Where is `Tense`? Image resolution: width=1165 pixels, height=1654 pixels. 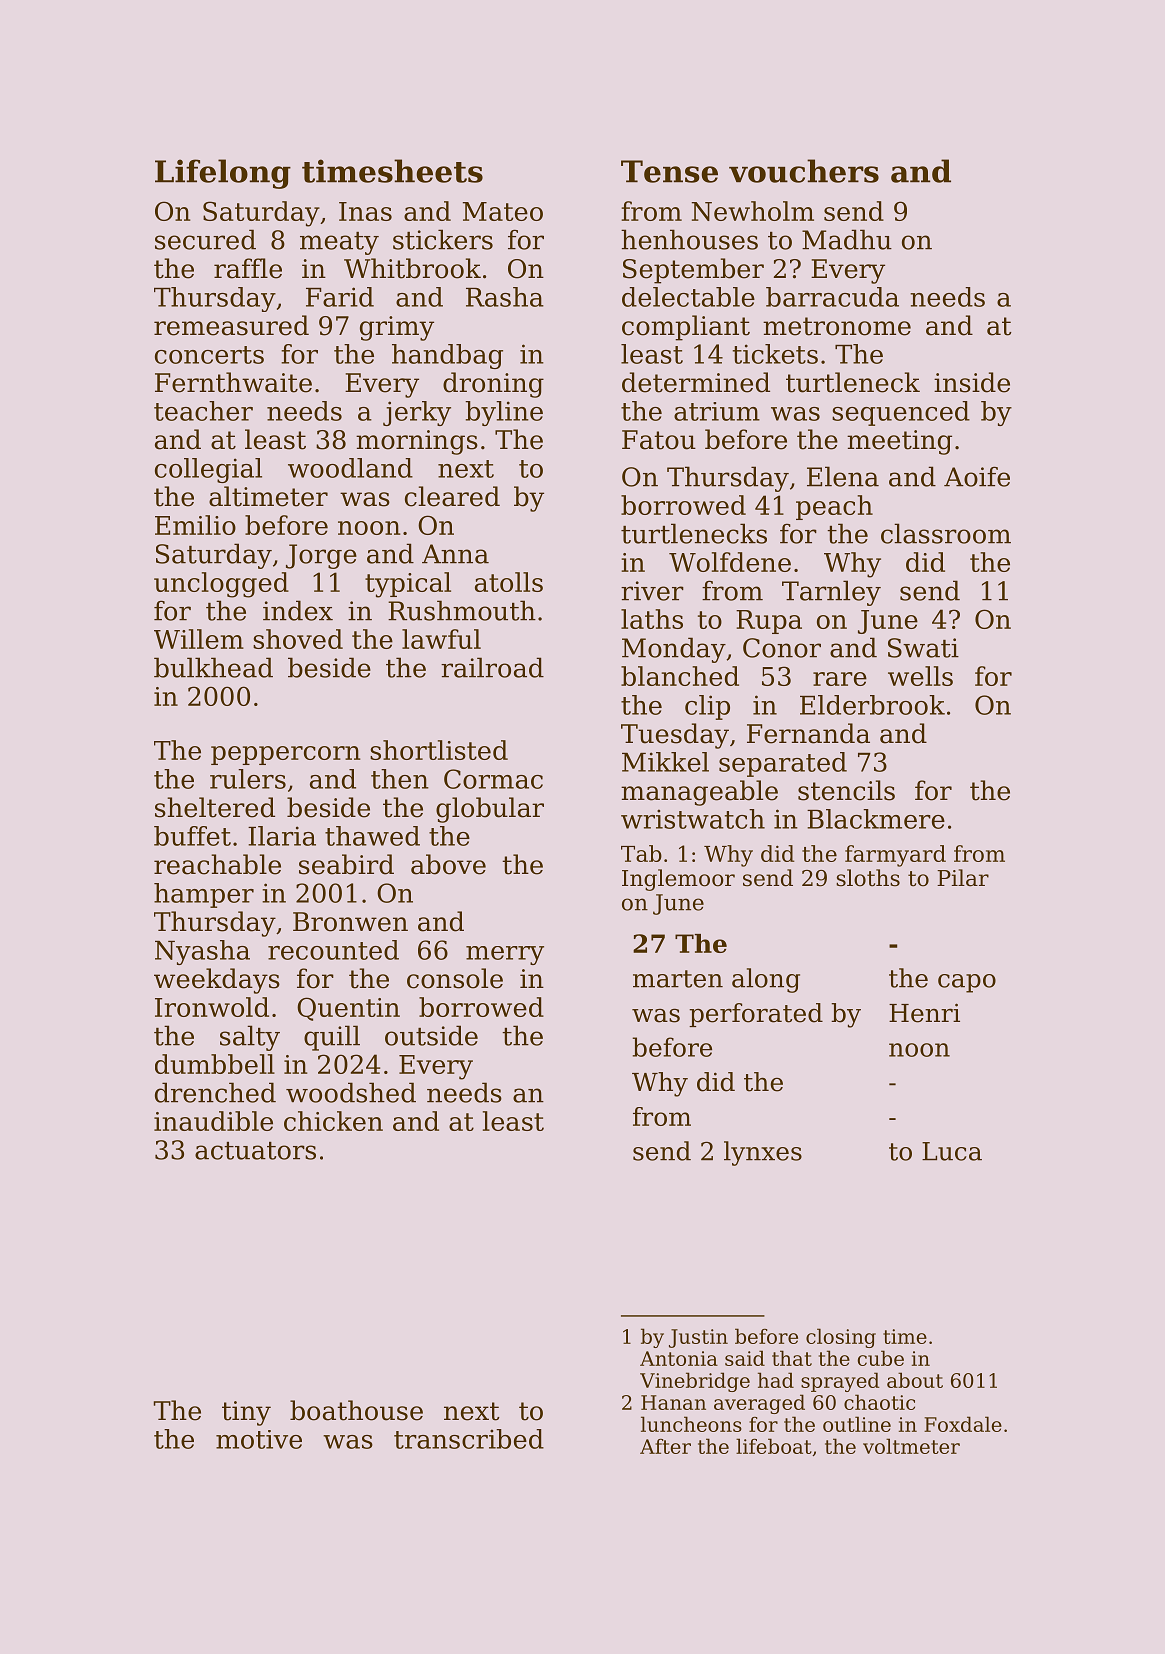
Tense is located at coordinates (669, 171).
